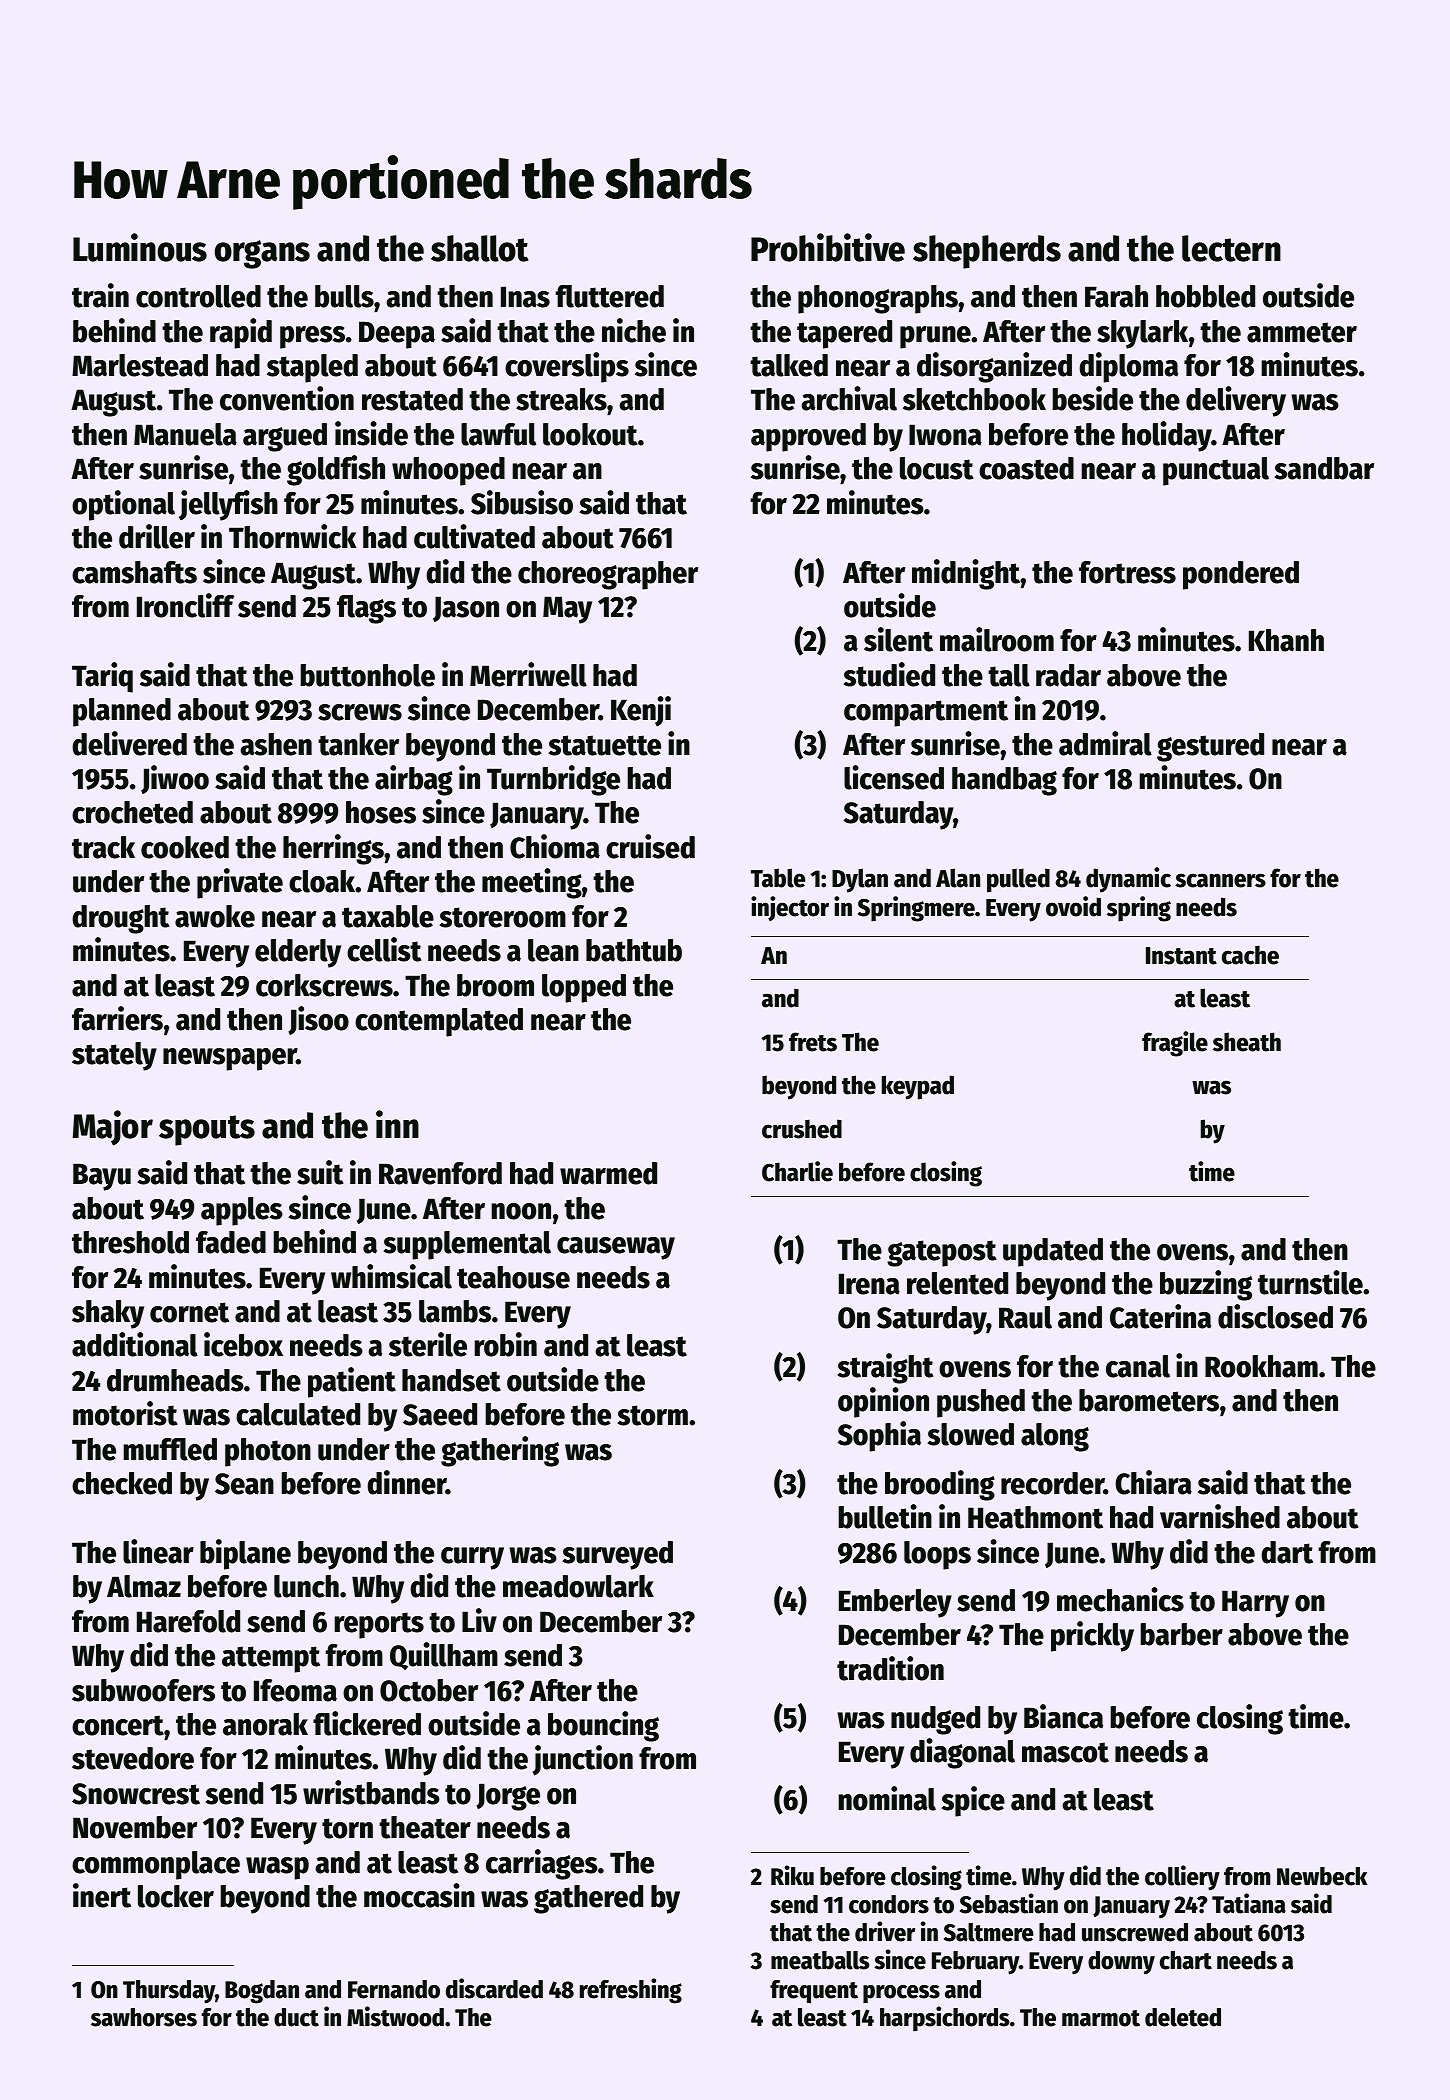  What do you see at coordinates (789, 365) in the screenshot?
I see `talked` at bounding box center [789, 365].
